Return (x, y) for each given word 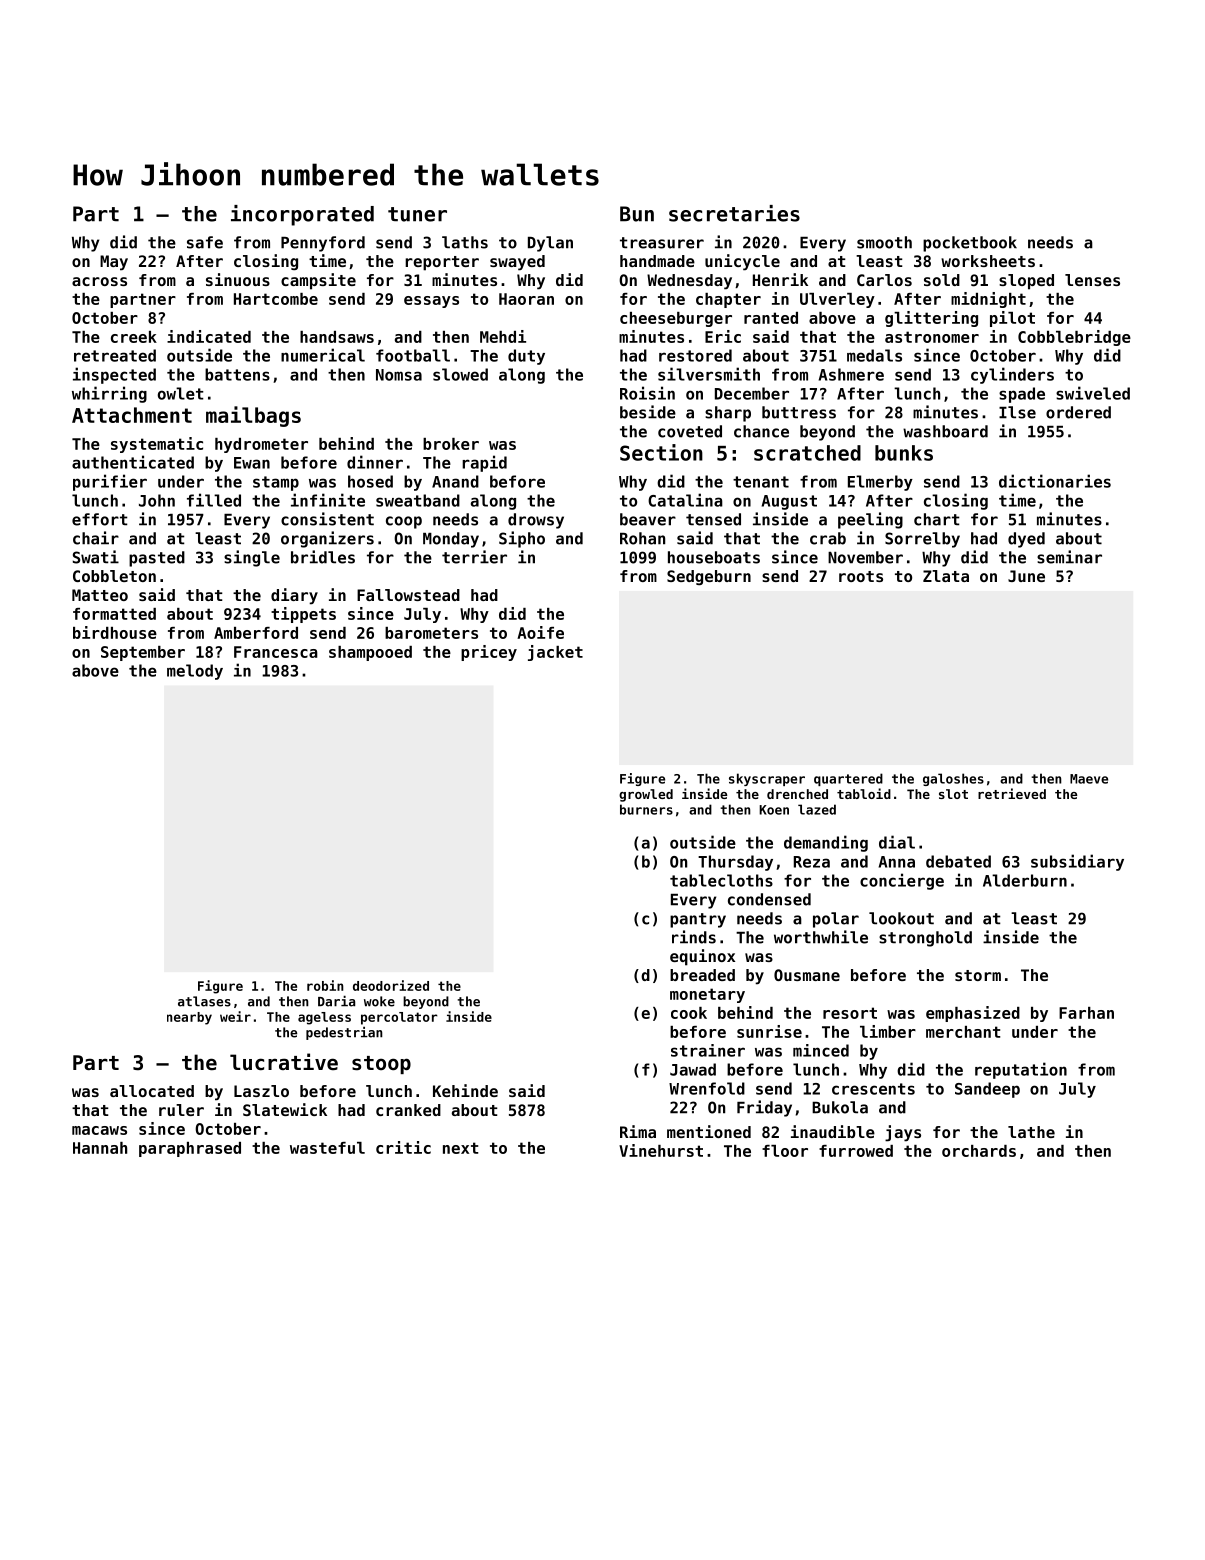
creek (134, 337)
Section (661, 452)
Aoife (540, 632)
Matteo (100, 595)
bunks (904, 453)
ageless (324, 1018)
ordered (1078, 412)
